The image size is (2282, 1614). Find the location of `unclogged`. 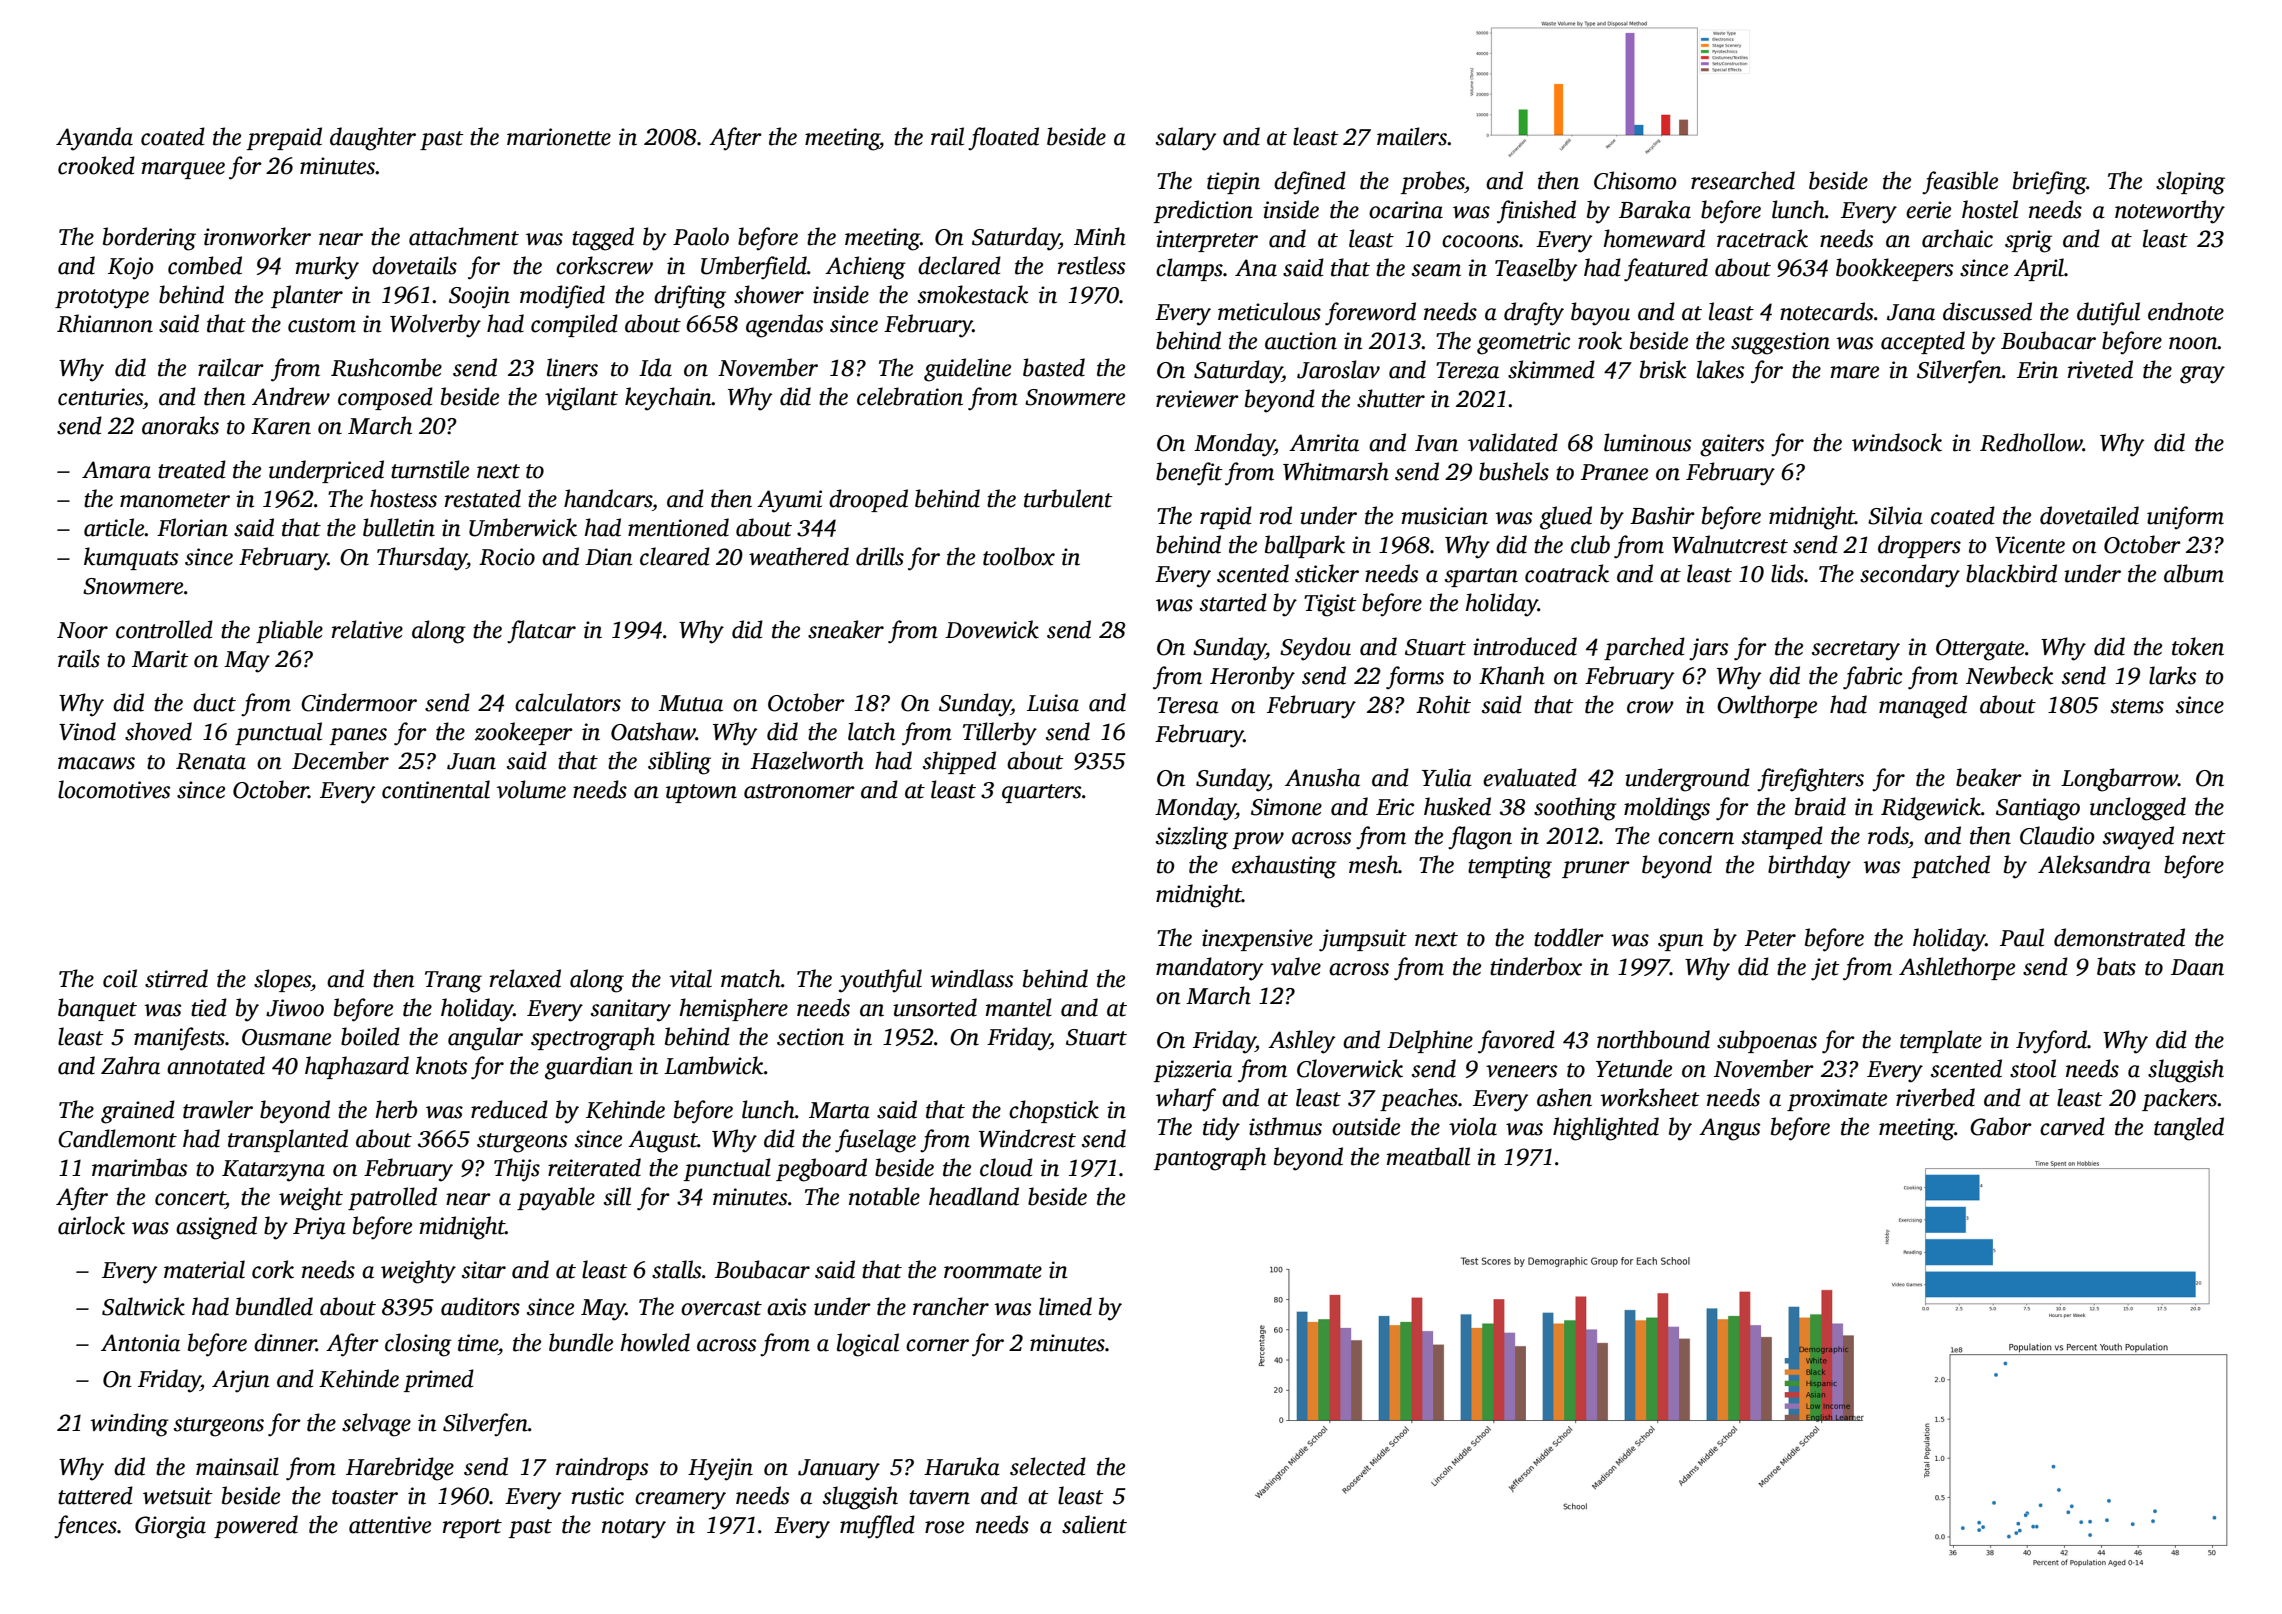

unclogged is located at coordinates (2138, 809).
